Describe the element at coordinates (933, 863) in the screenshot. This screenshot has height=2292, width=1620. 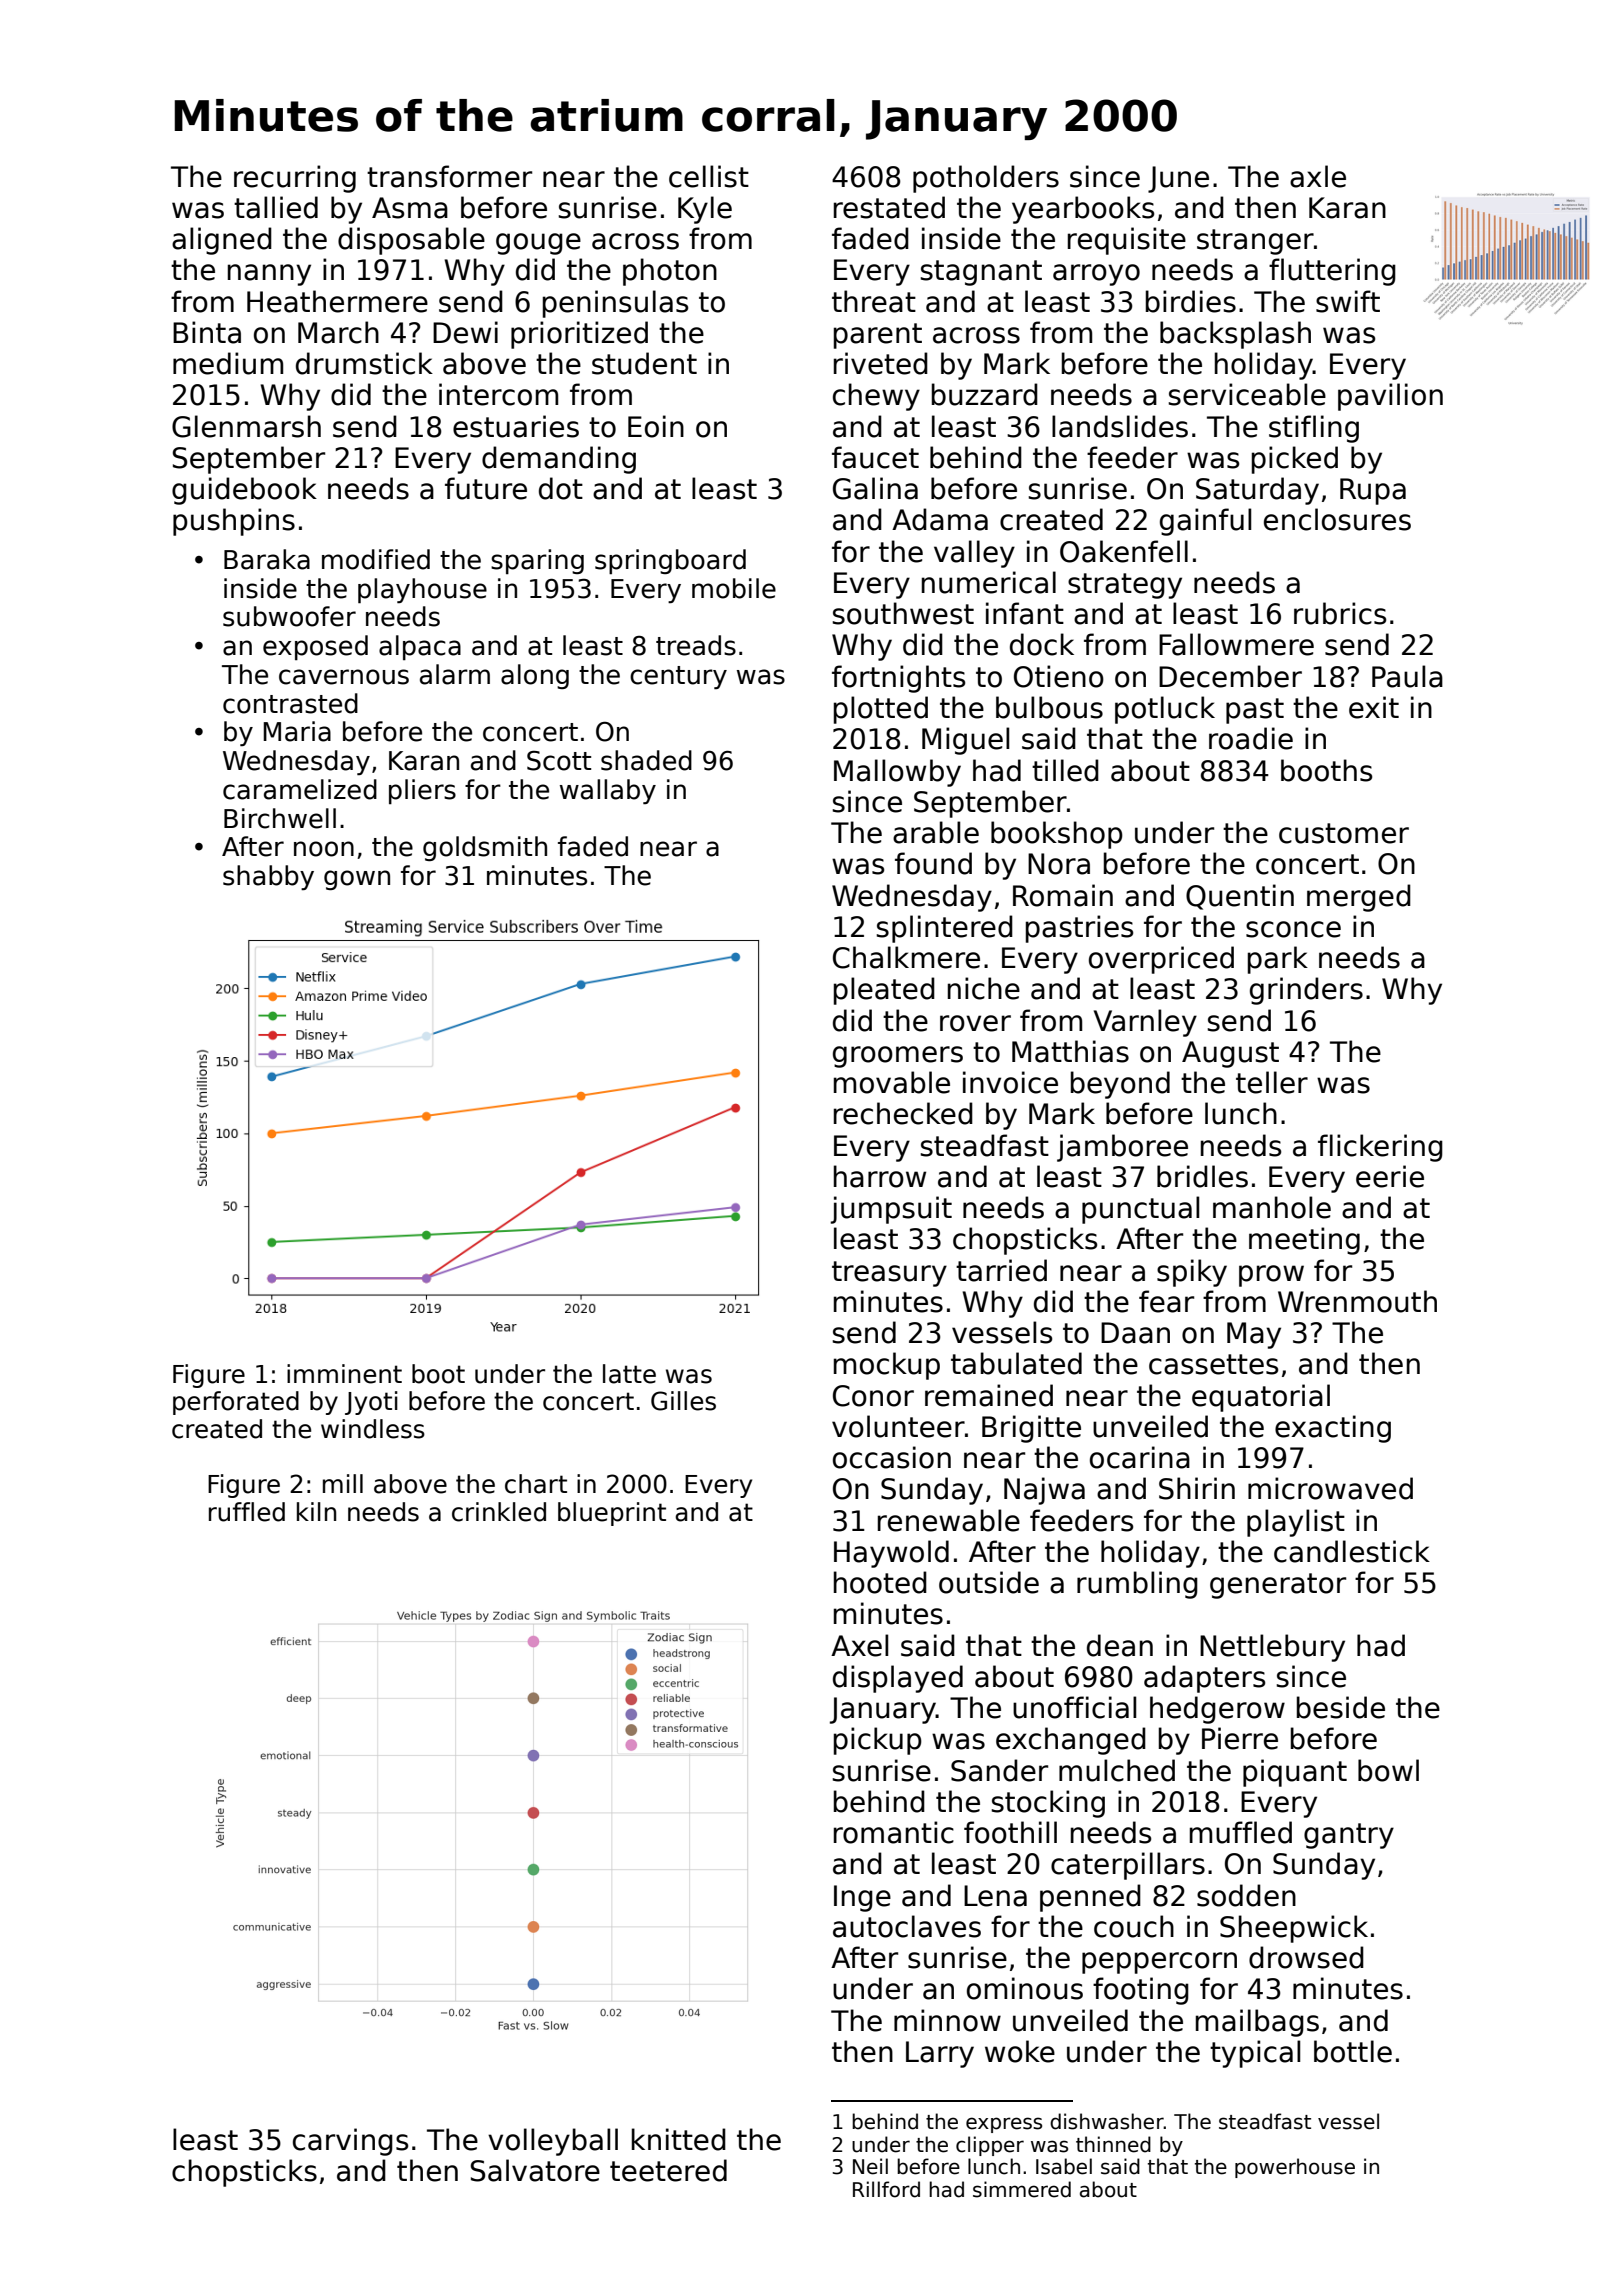
I see `found` at that location.
